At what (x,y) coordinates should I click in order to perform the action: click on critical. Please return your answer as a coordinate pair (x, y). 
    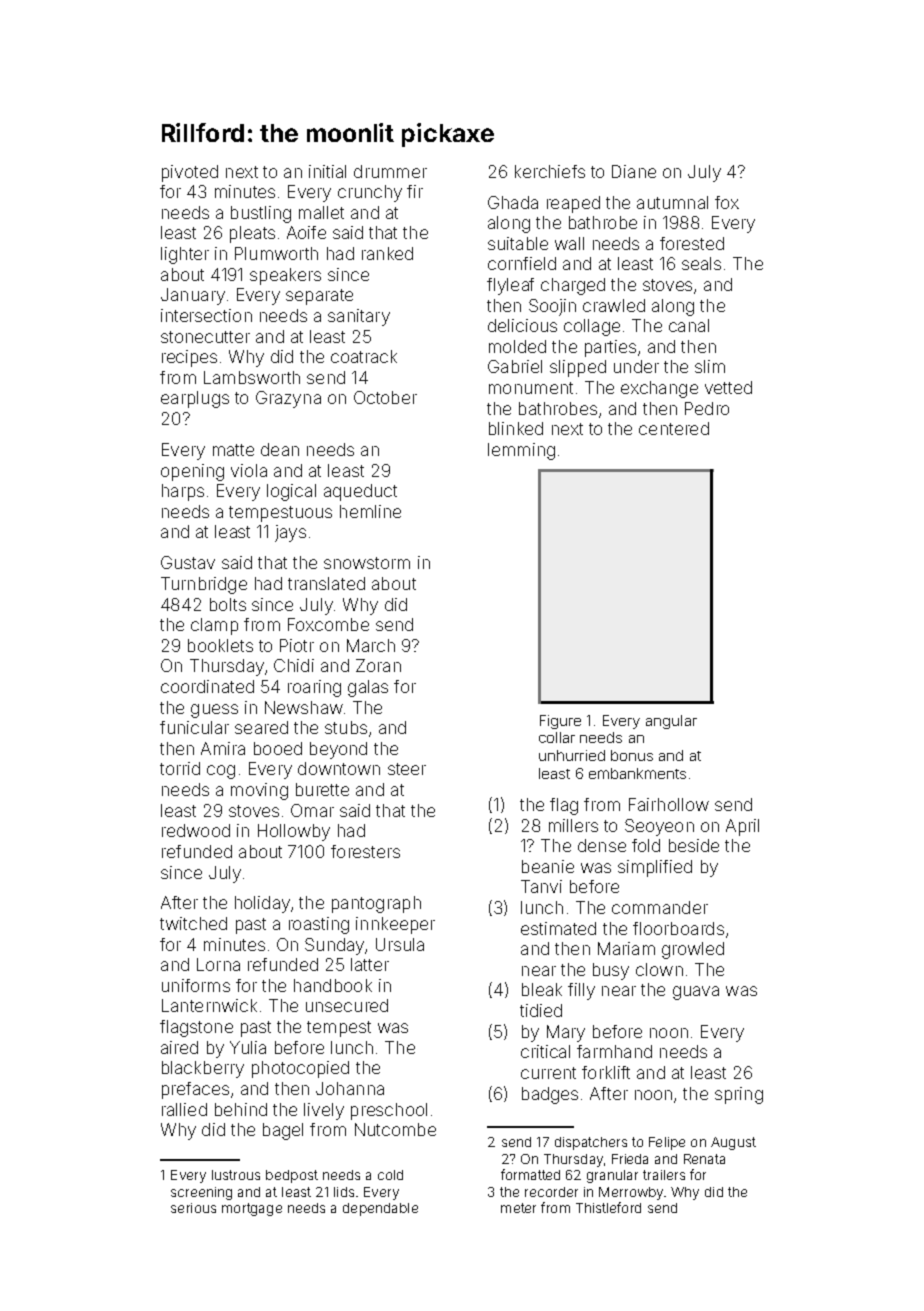
    Looking at the image, I should click on (545, 1051).
